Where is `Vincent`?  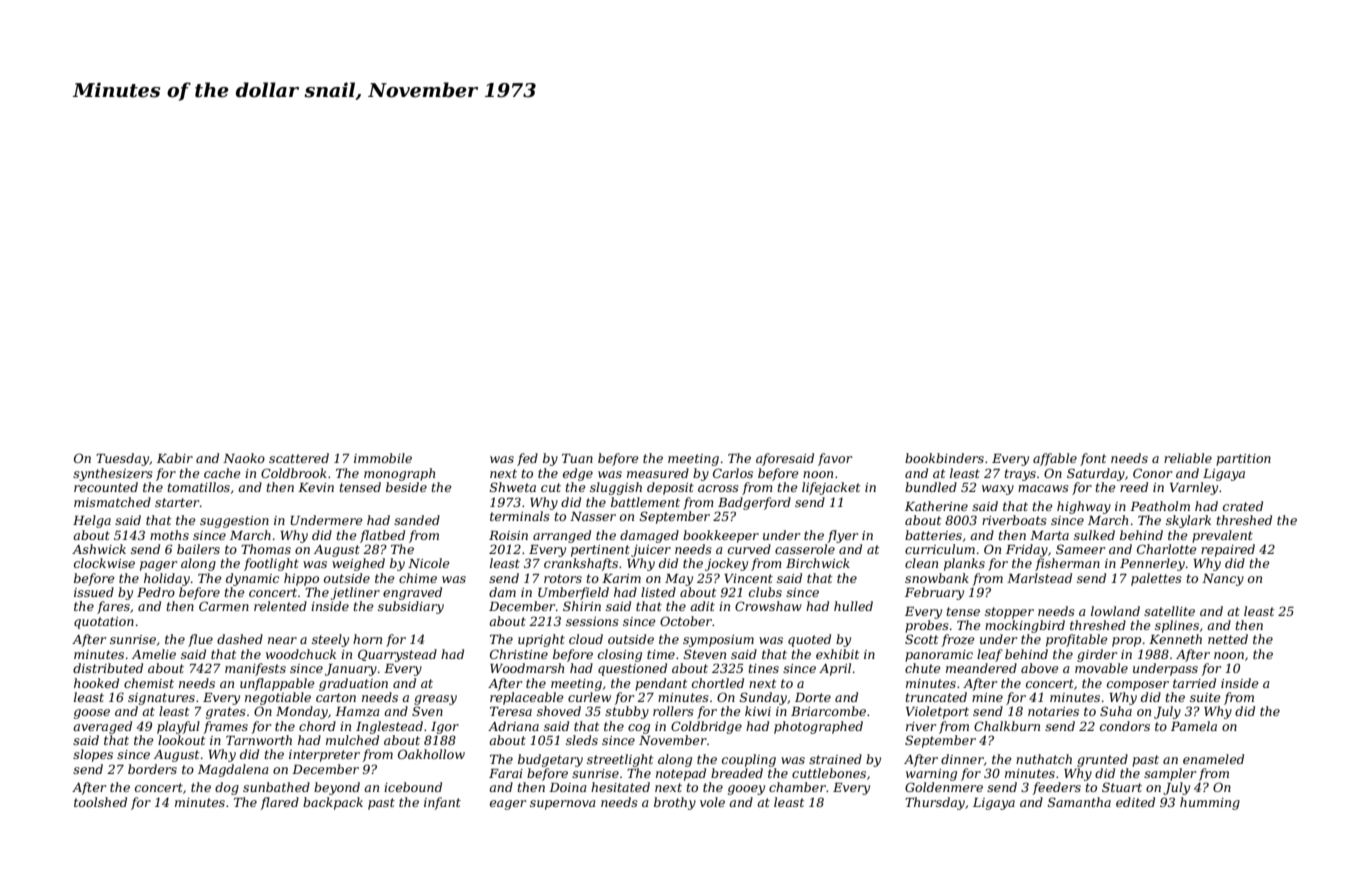 Vincent is located at coordinates (748, 578).
